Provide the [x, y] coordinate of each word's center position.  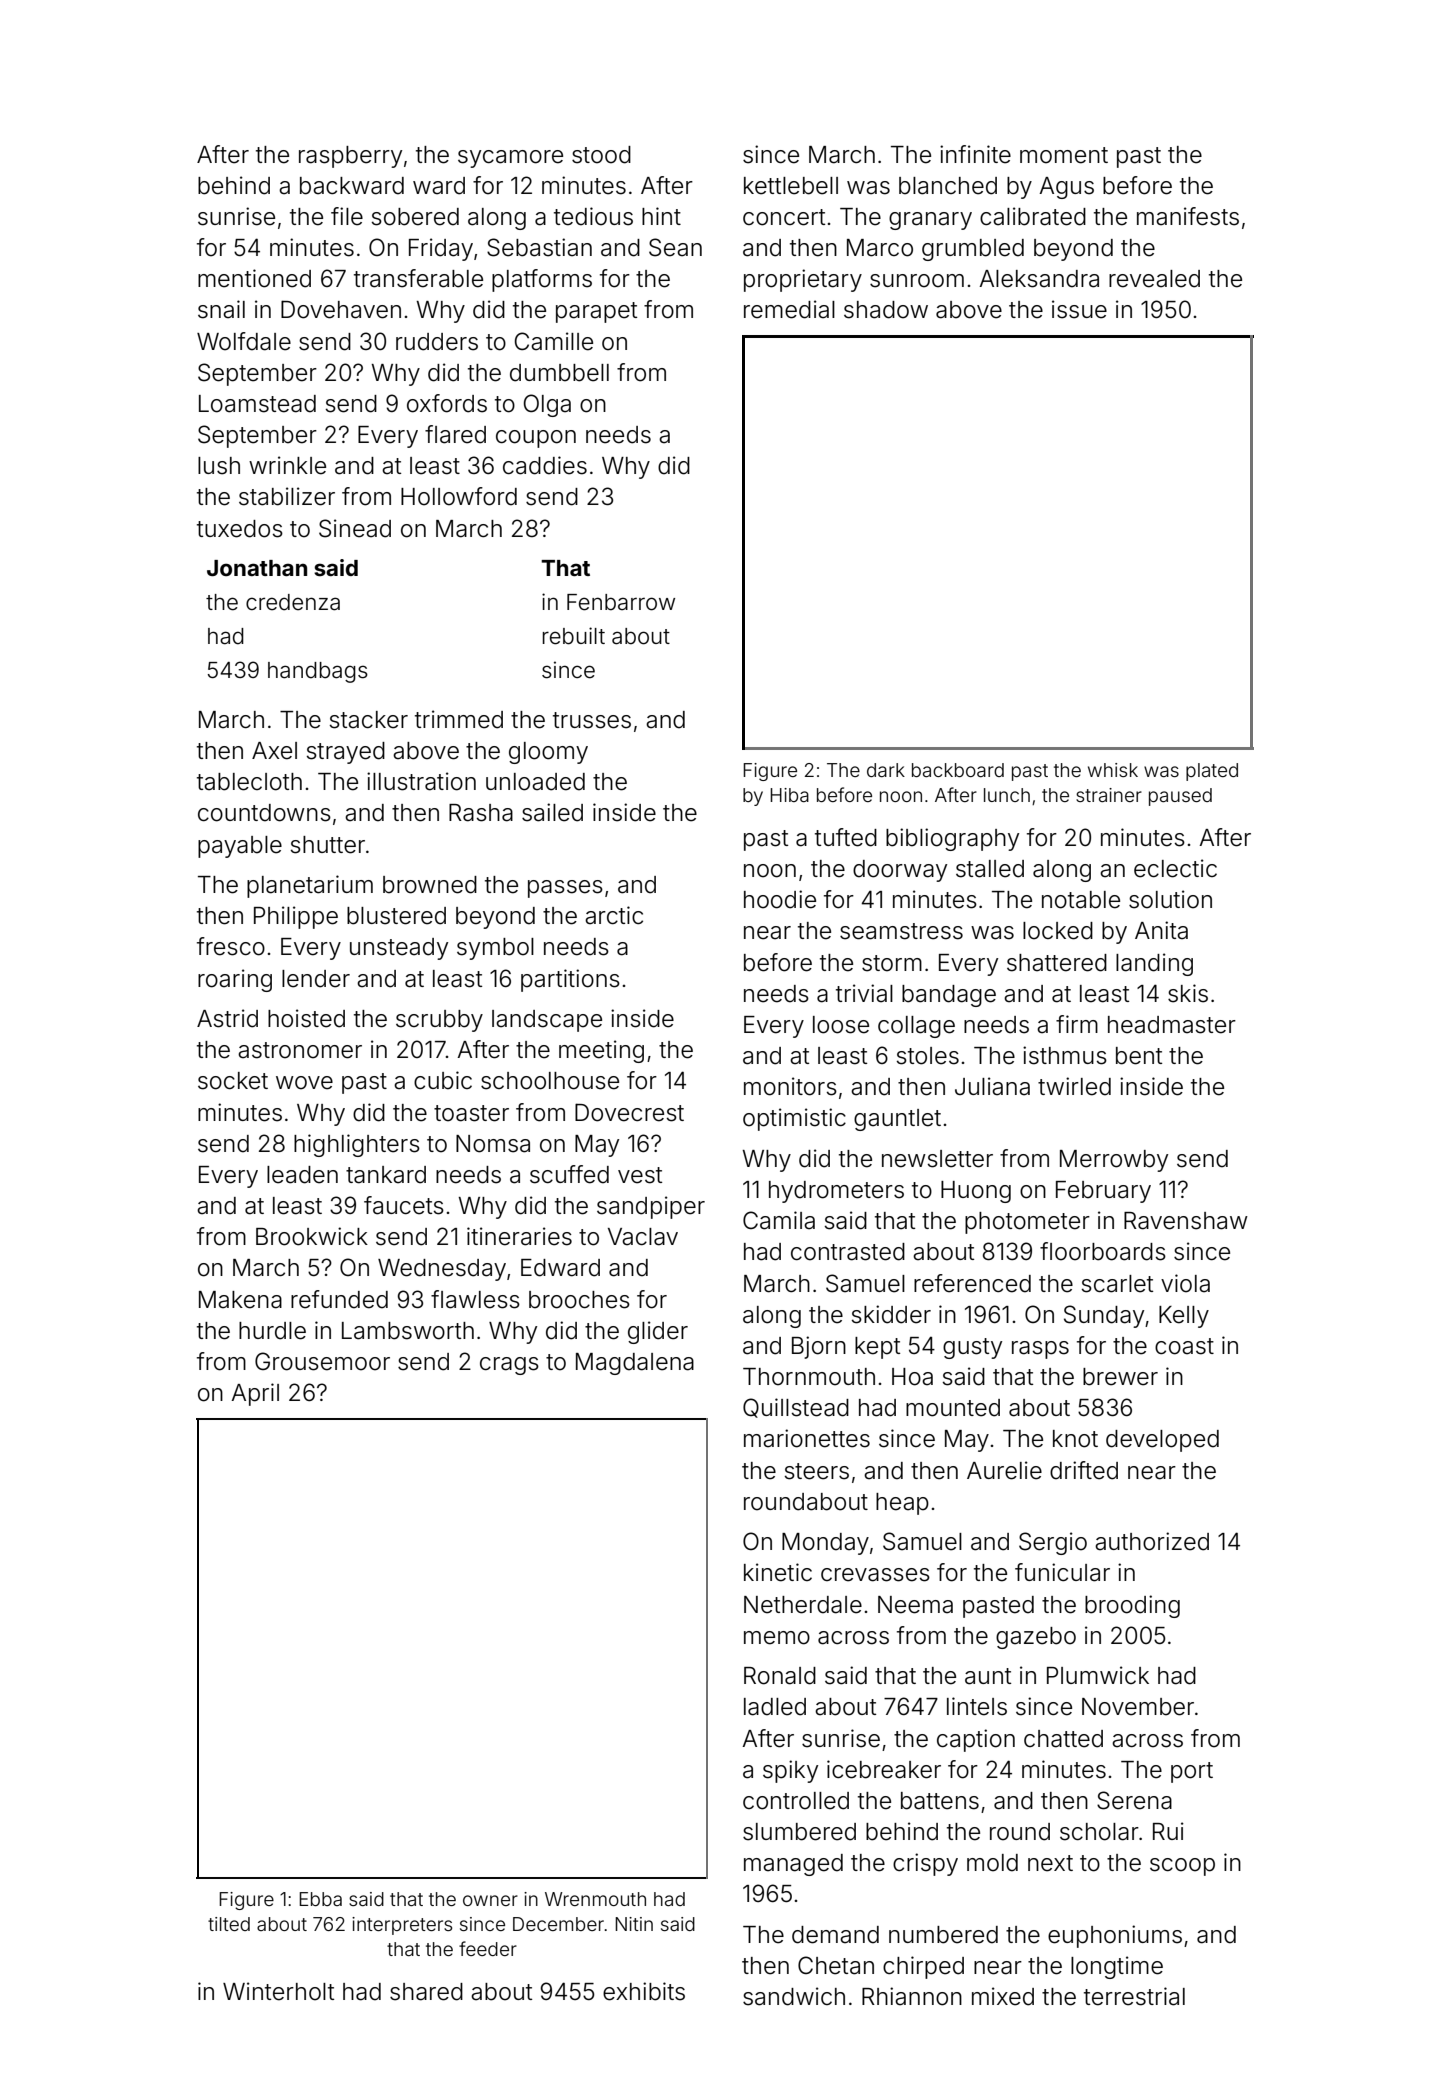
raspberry [350, 157]
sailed [552, 812]
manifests [1188, 216]
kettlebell [791, 186]
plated [1212, 772]
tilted [229, 1924]
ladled [775, 1707]
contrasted [848, 1252]
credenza [293, 602]
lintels [977, 1706]
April [255, 1394]
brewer [1120, 1377]
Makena [240, 1300]
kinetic [778, 1572]
